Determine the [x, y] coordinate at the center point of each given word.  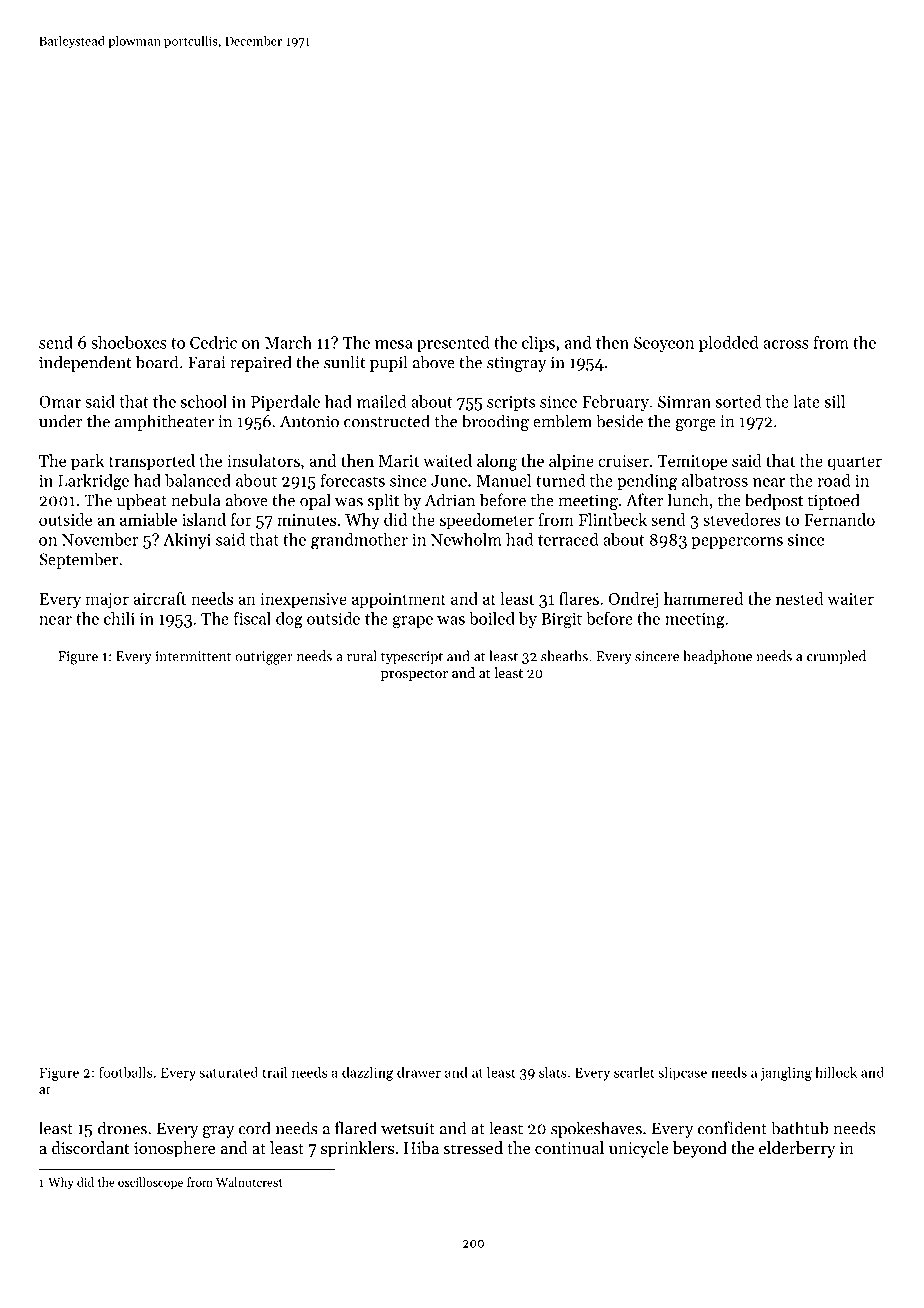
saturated [229, 1072]
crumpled [836, 657]
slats [553, 1072]
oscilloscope [150, 1183]
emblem [562, 421]
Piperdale [285, 403]
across [786, 344]
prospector [414, 675]
